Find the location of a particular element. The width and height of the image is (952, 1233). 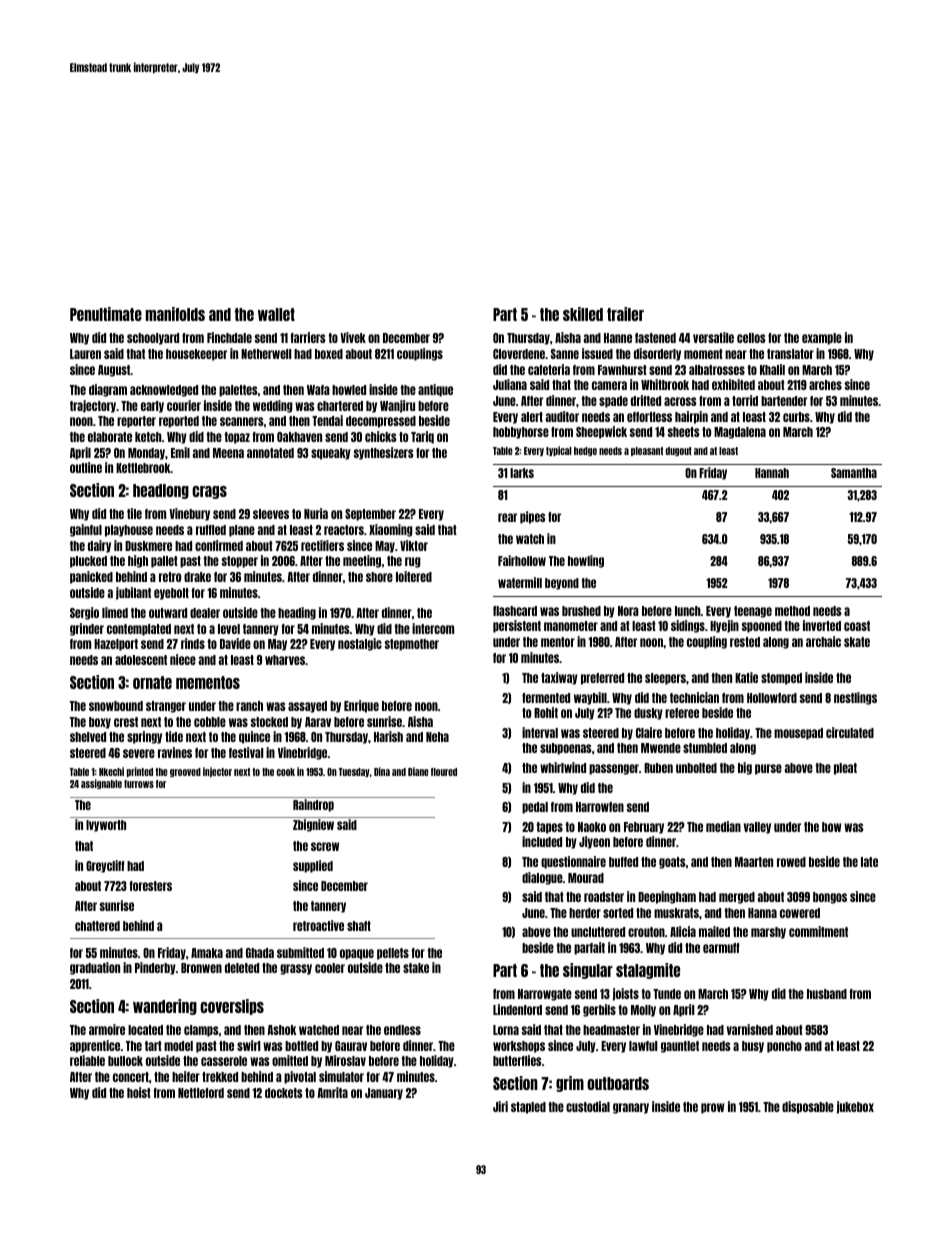

Penultimate is located at coordinates (106, 314).
